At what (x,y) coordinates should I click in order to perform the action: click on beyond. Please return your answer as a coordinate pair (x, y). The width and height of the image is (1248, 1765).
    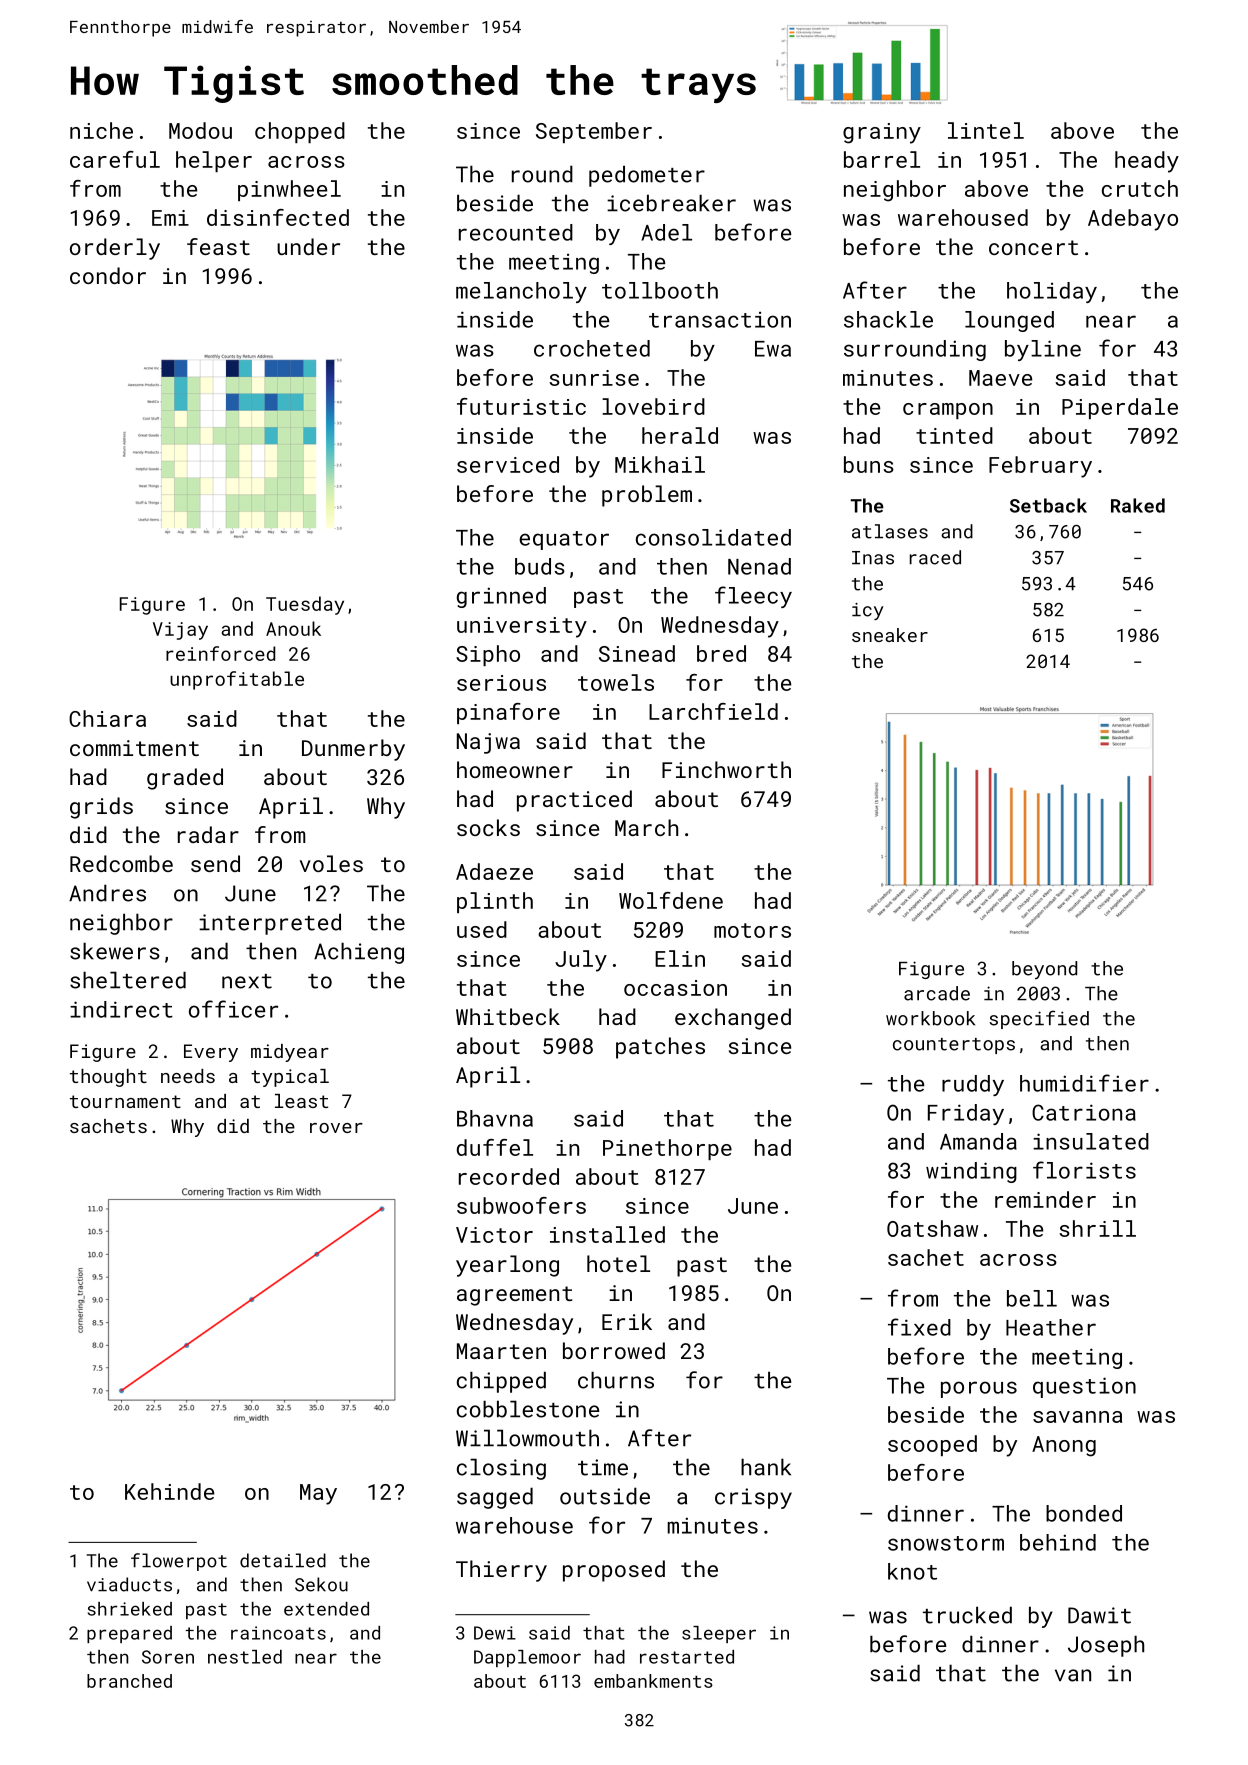
    Looking at the image, I should click on (1044, 970).
